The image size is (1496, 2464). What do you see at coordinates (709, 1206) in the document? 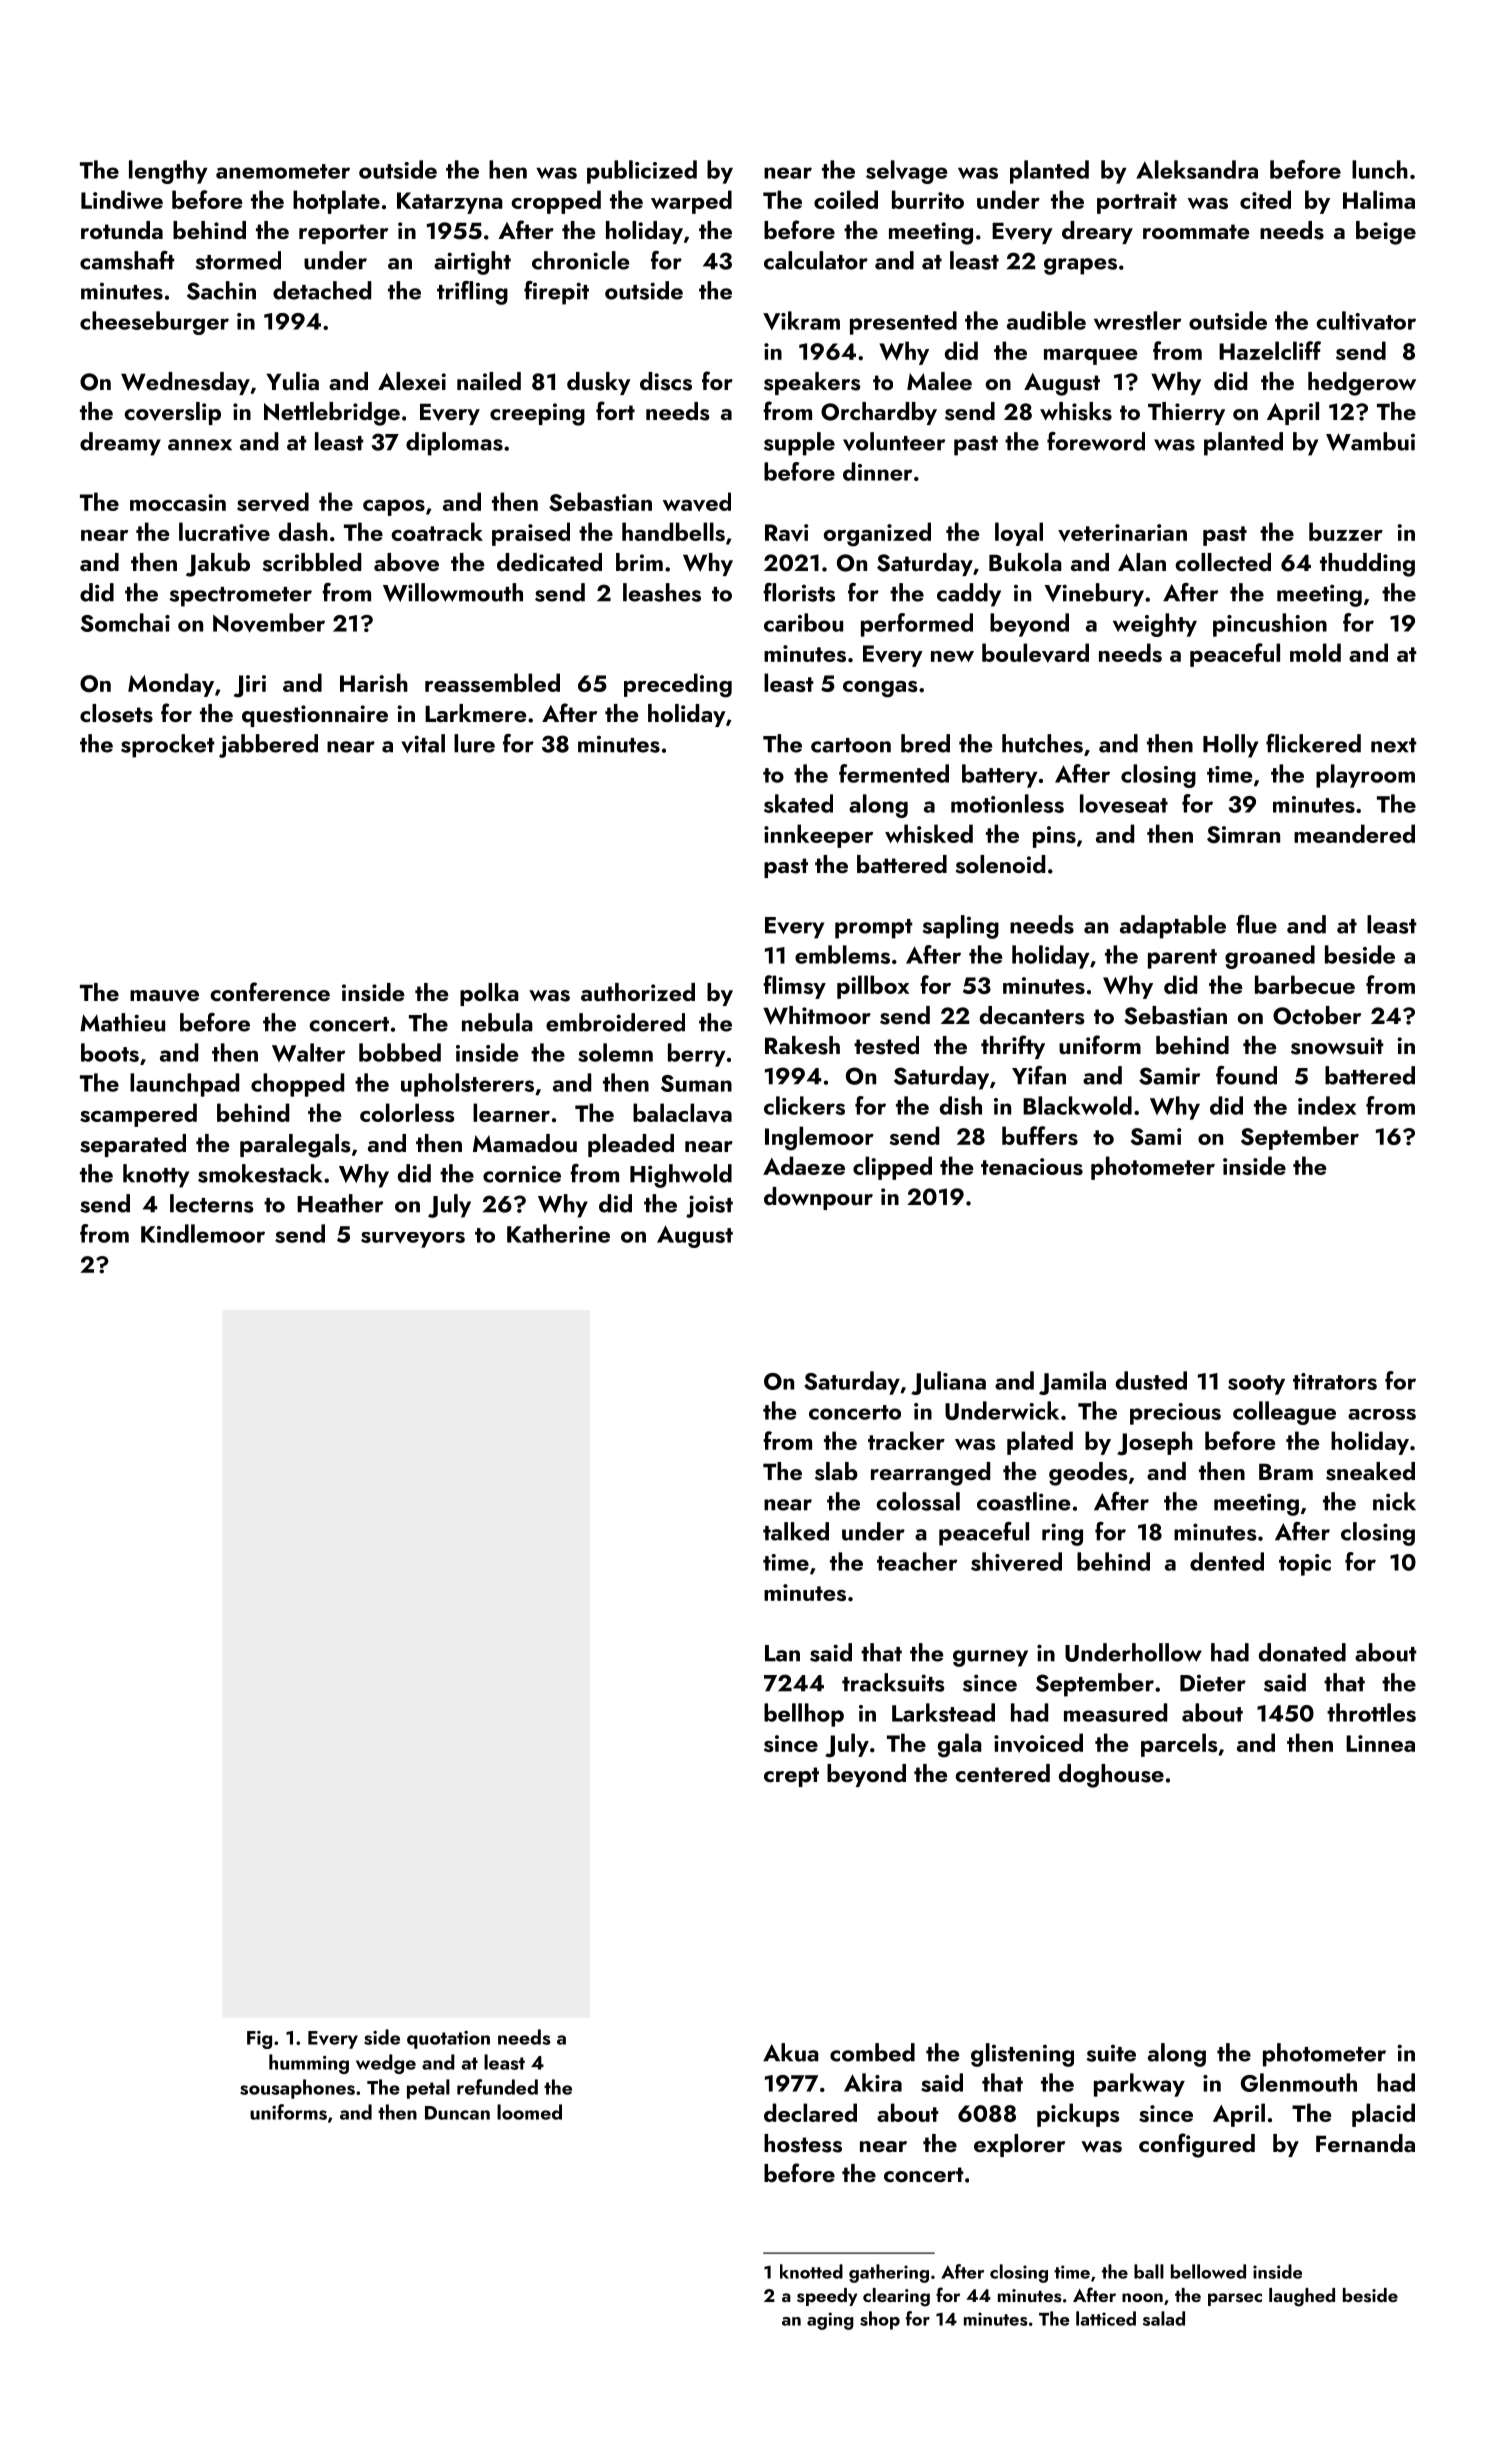
I see `joist` at bounding box center [709, 1206].
